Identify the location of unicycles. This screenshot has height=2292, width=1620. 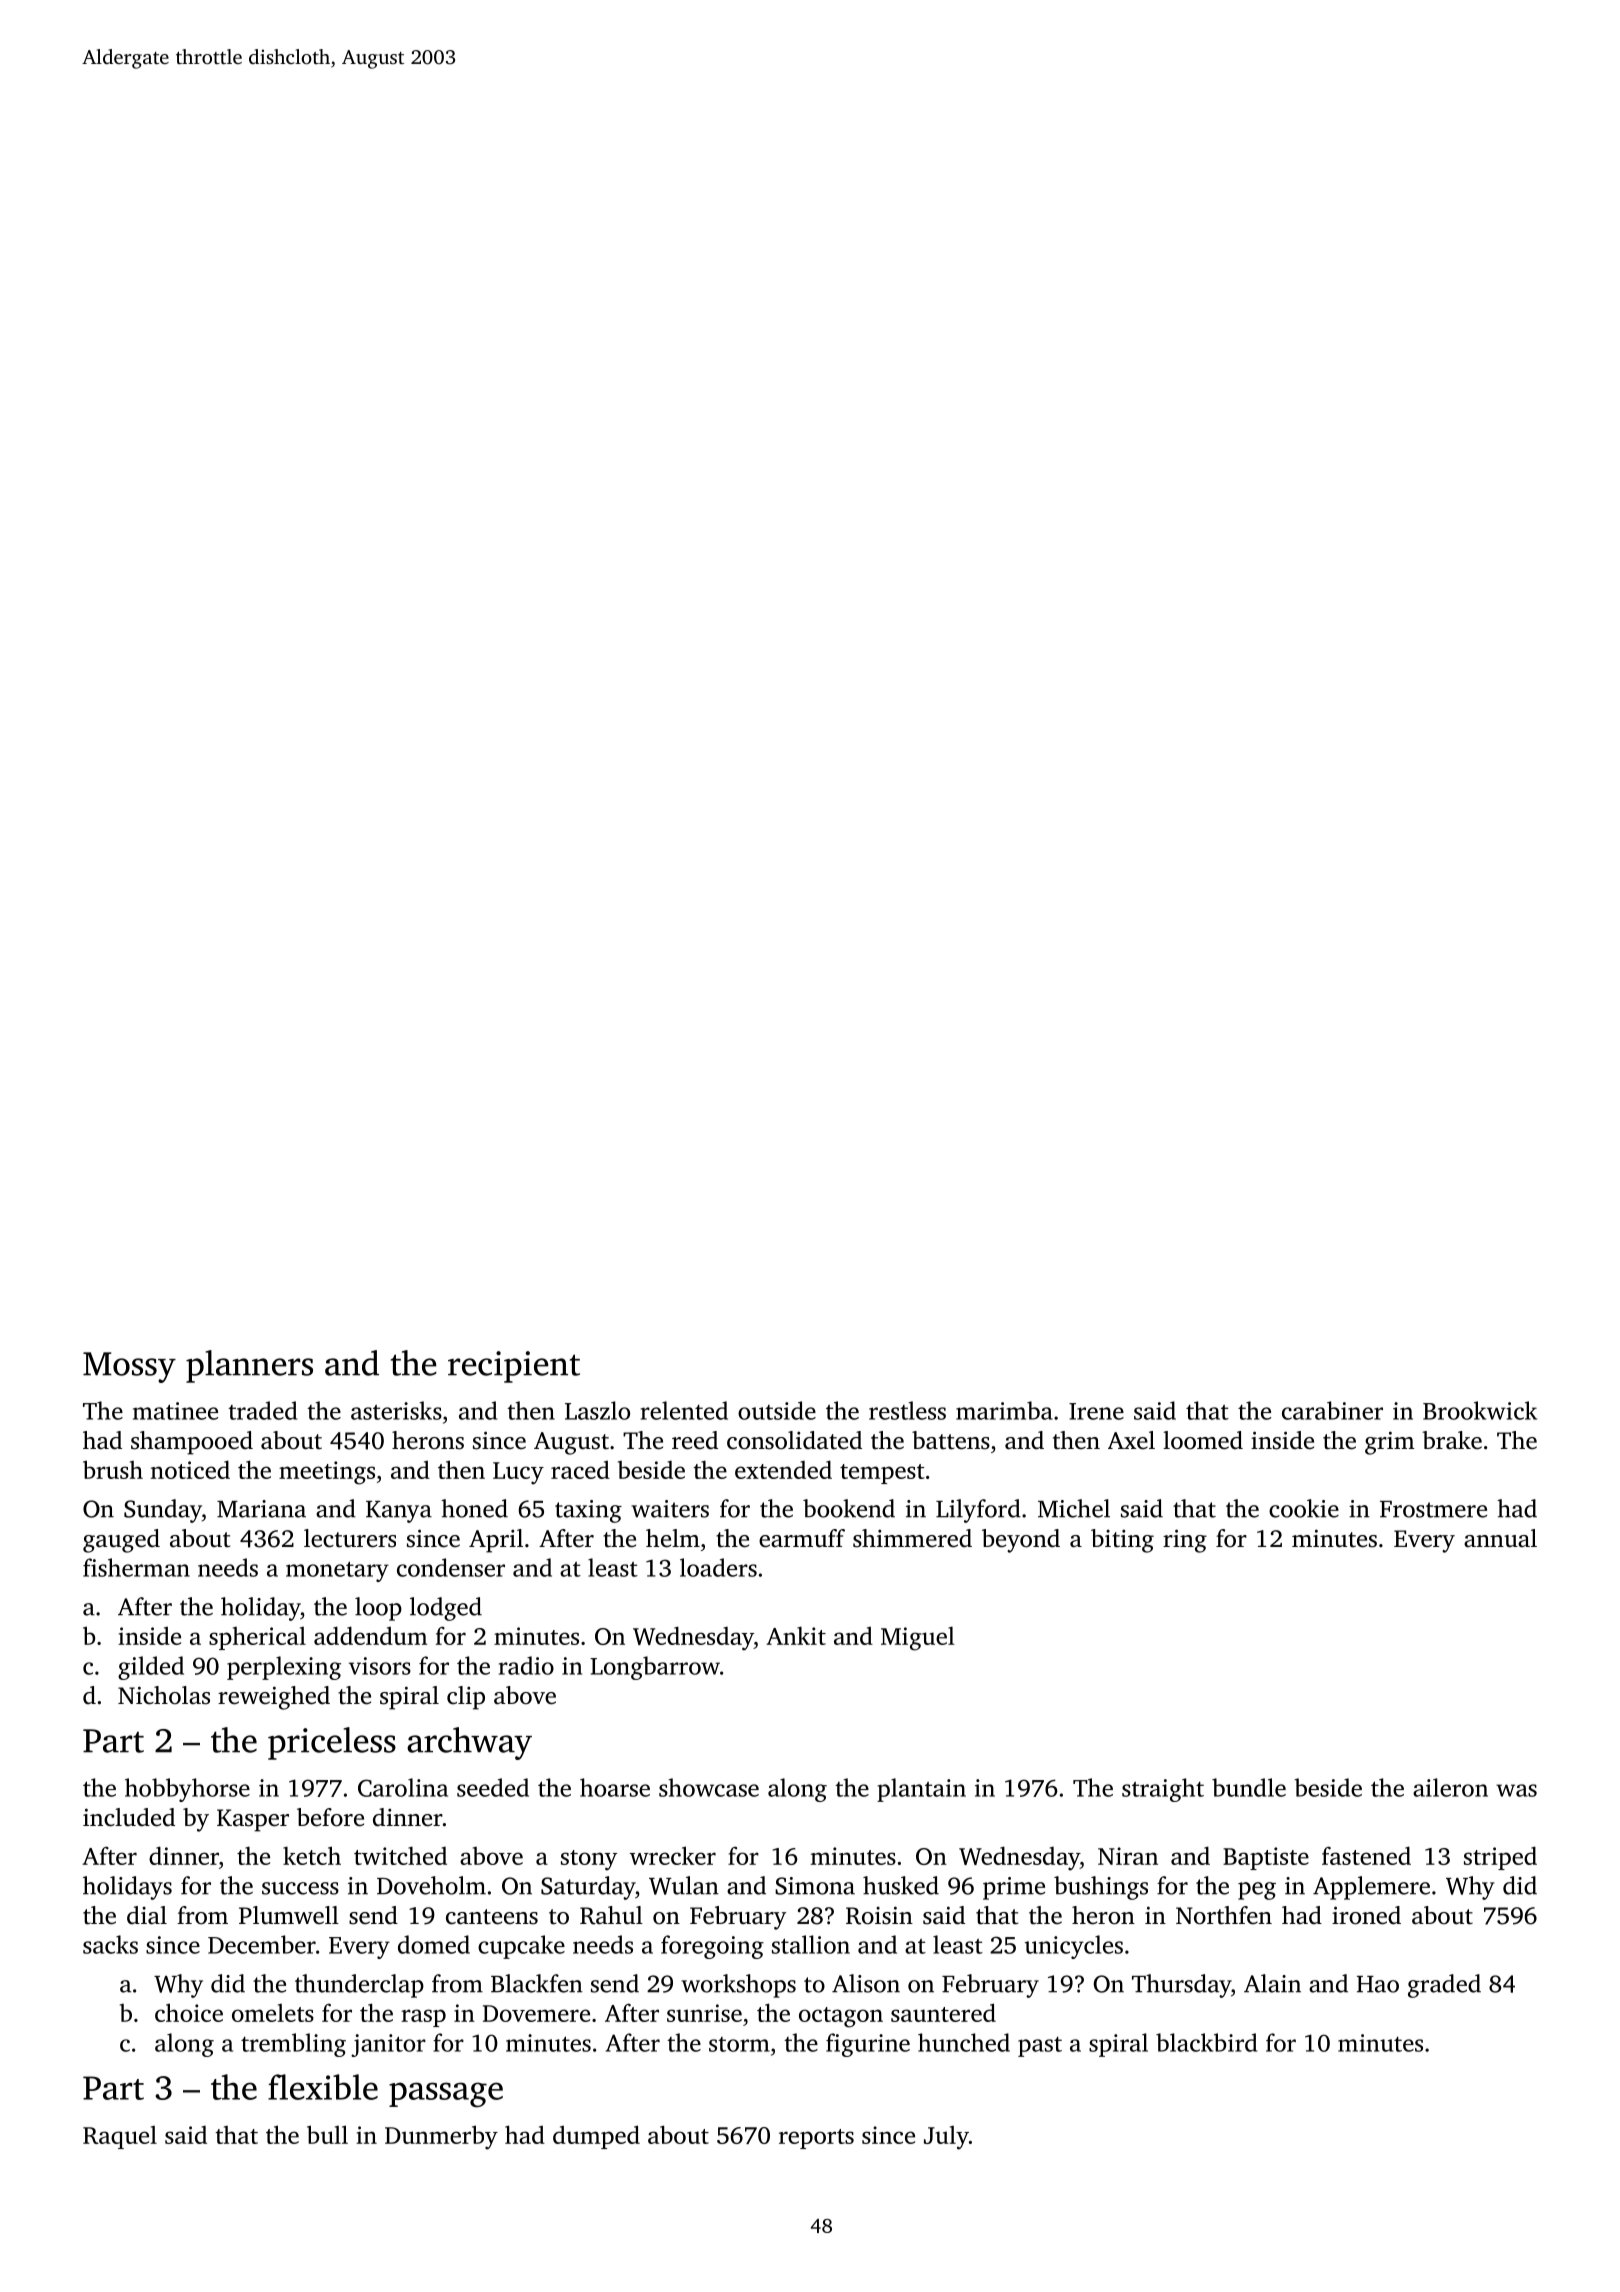
(1074, 1947).
